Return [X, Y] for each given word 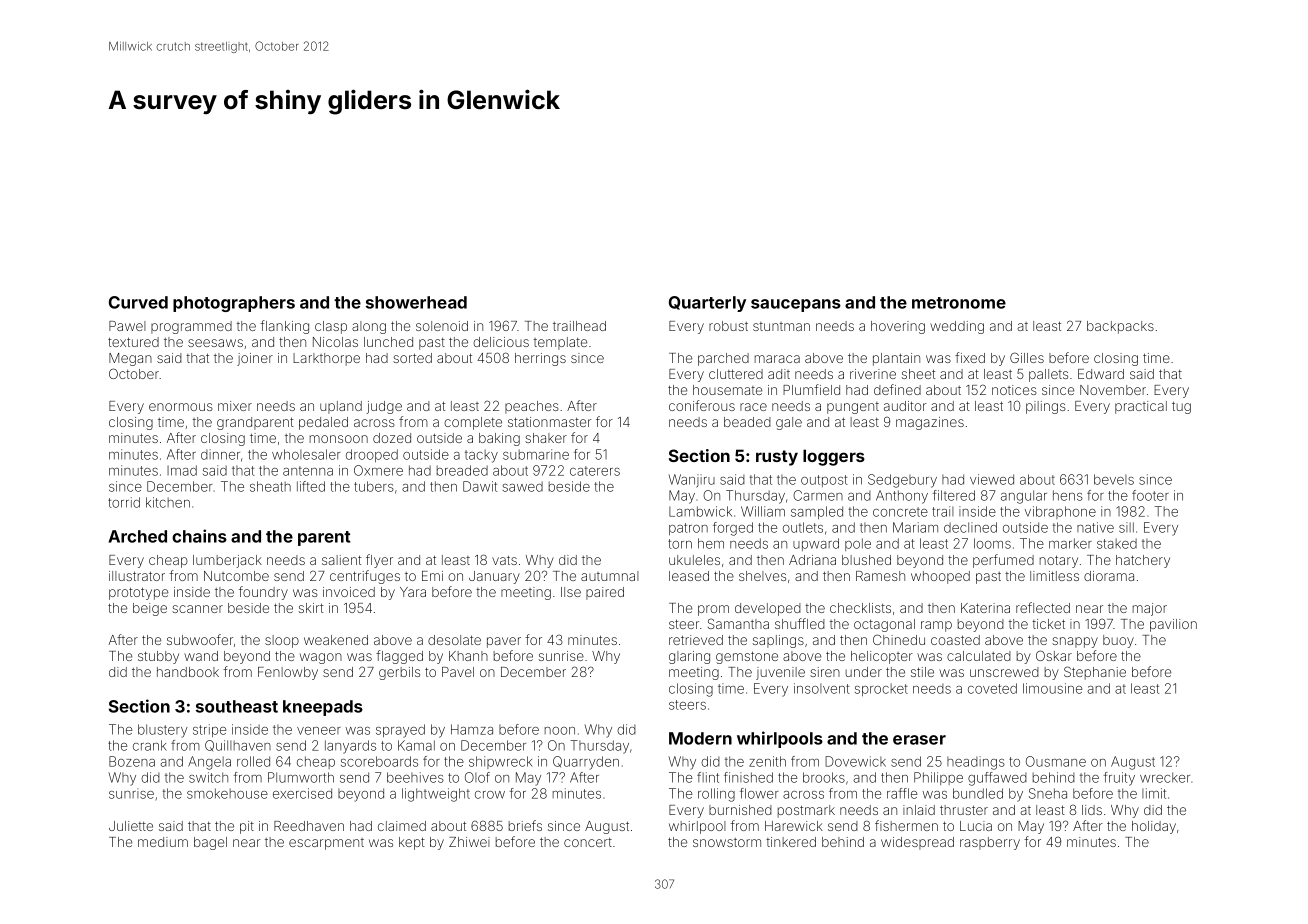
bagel [210, 843]
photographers [234, 304]
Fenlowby [288, 673]
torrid [124, 502]
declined [970, 527]
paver [504, 642]
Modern [700, 738]
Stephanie [1095, 673]
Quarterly [707, 304]
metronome [959, 303]
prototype [138, 593]
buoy [1118, 641]
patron [688, 529]
